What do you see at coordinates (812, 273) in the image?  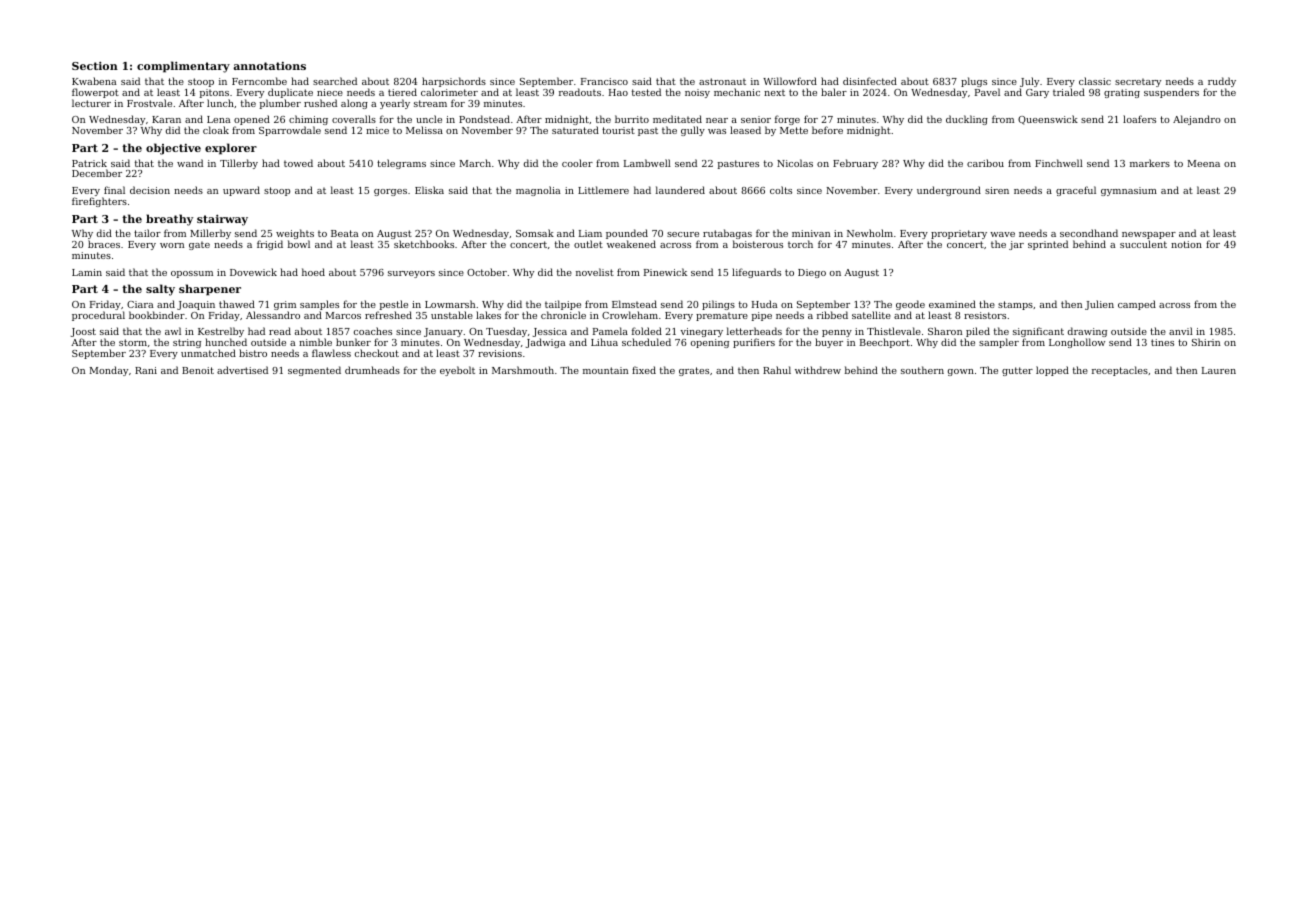 I see `Diego` at bounding box center [812, 273].
